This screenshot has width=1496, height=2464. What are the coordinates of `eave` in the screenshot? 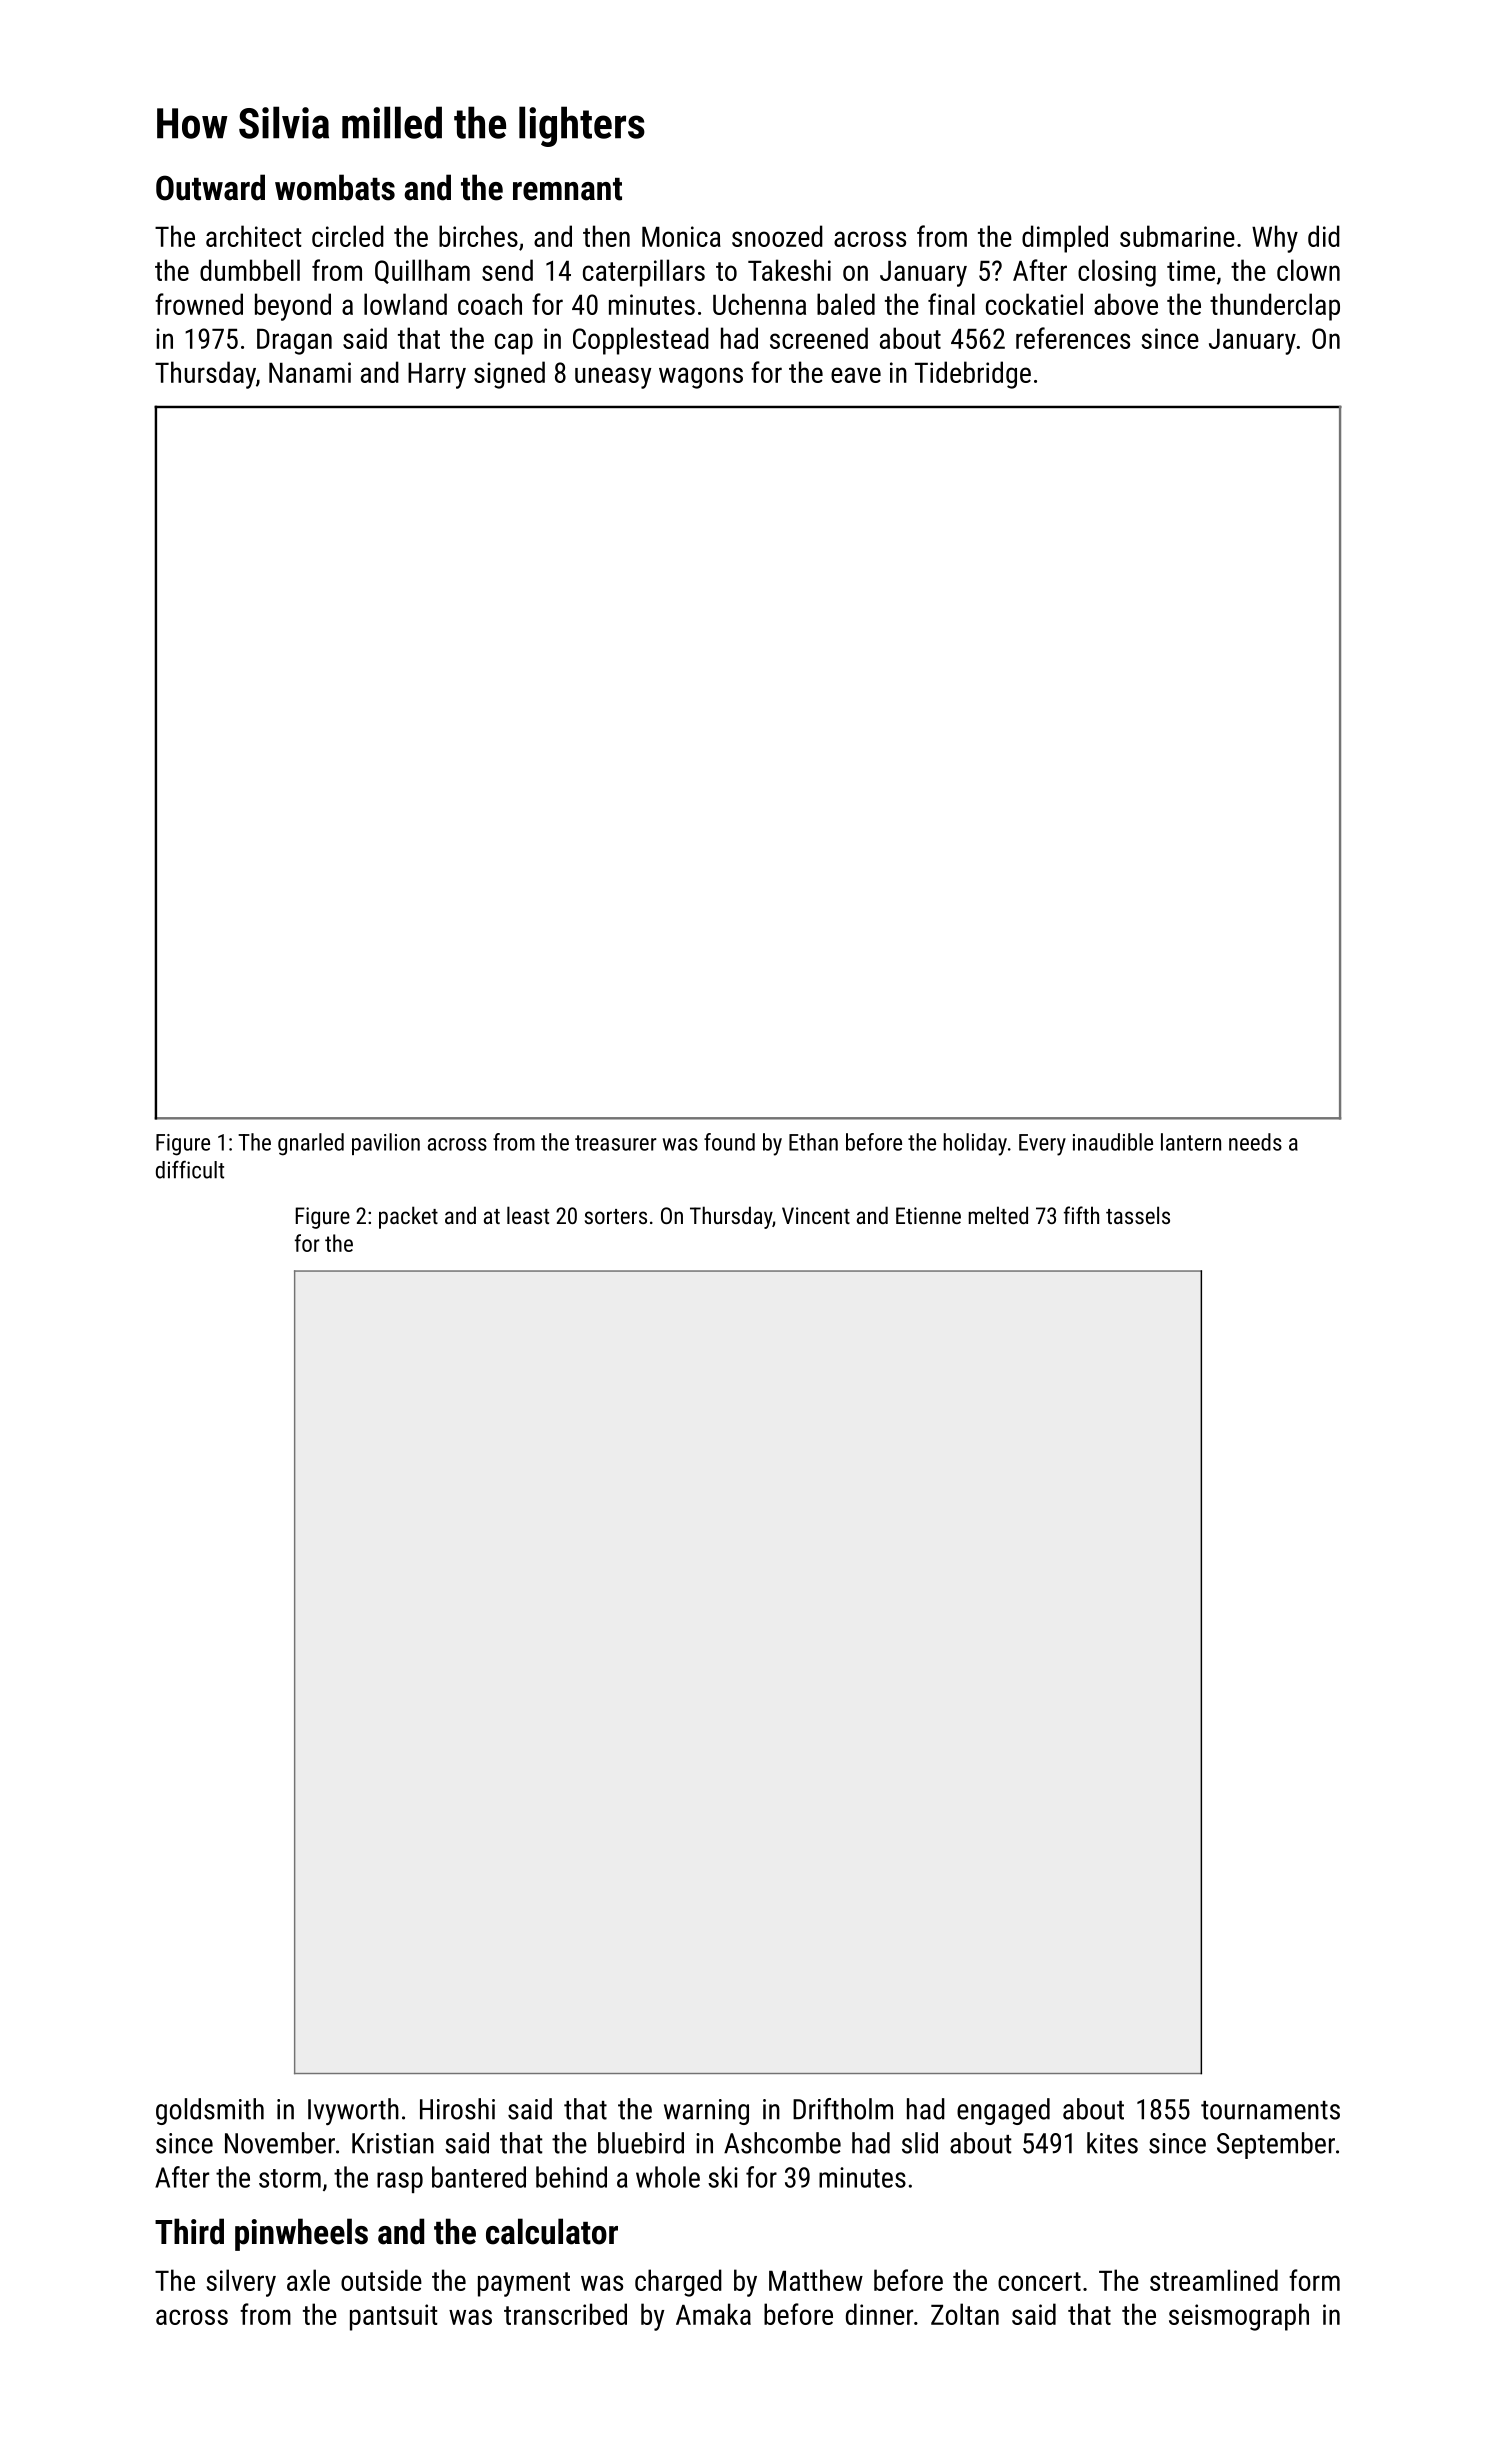 It's located at (856, 375).
